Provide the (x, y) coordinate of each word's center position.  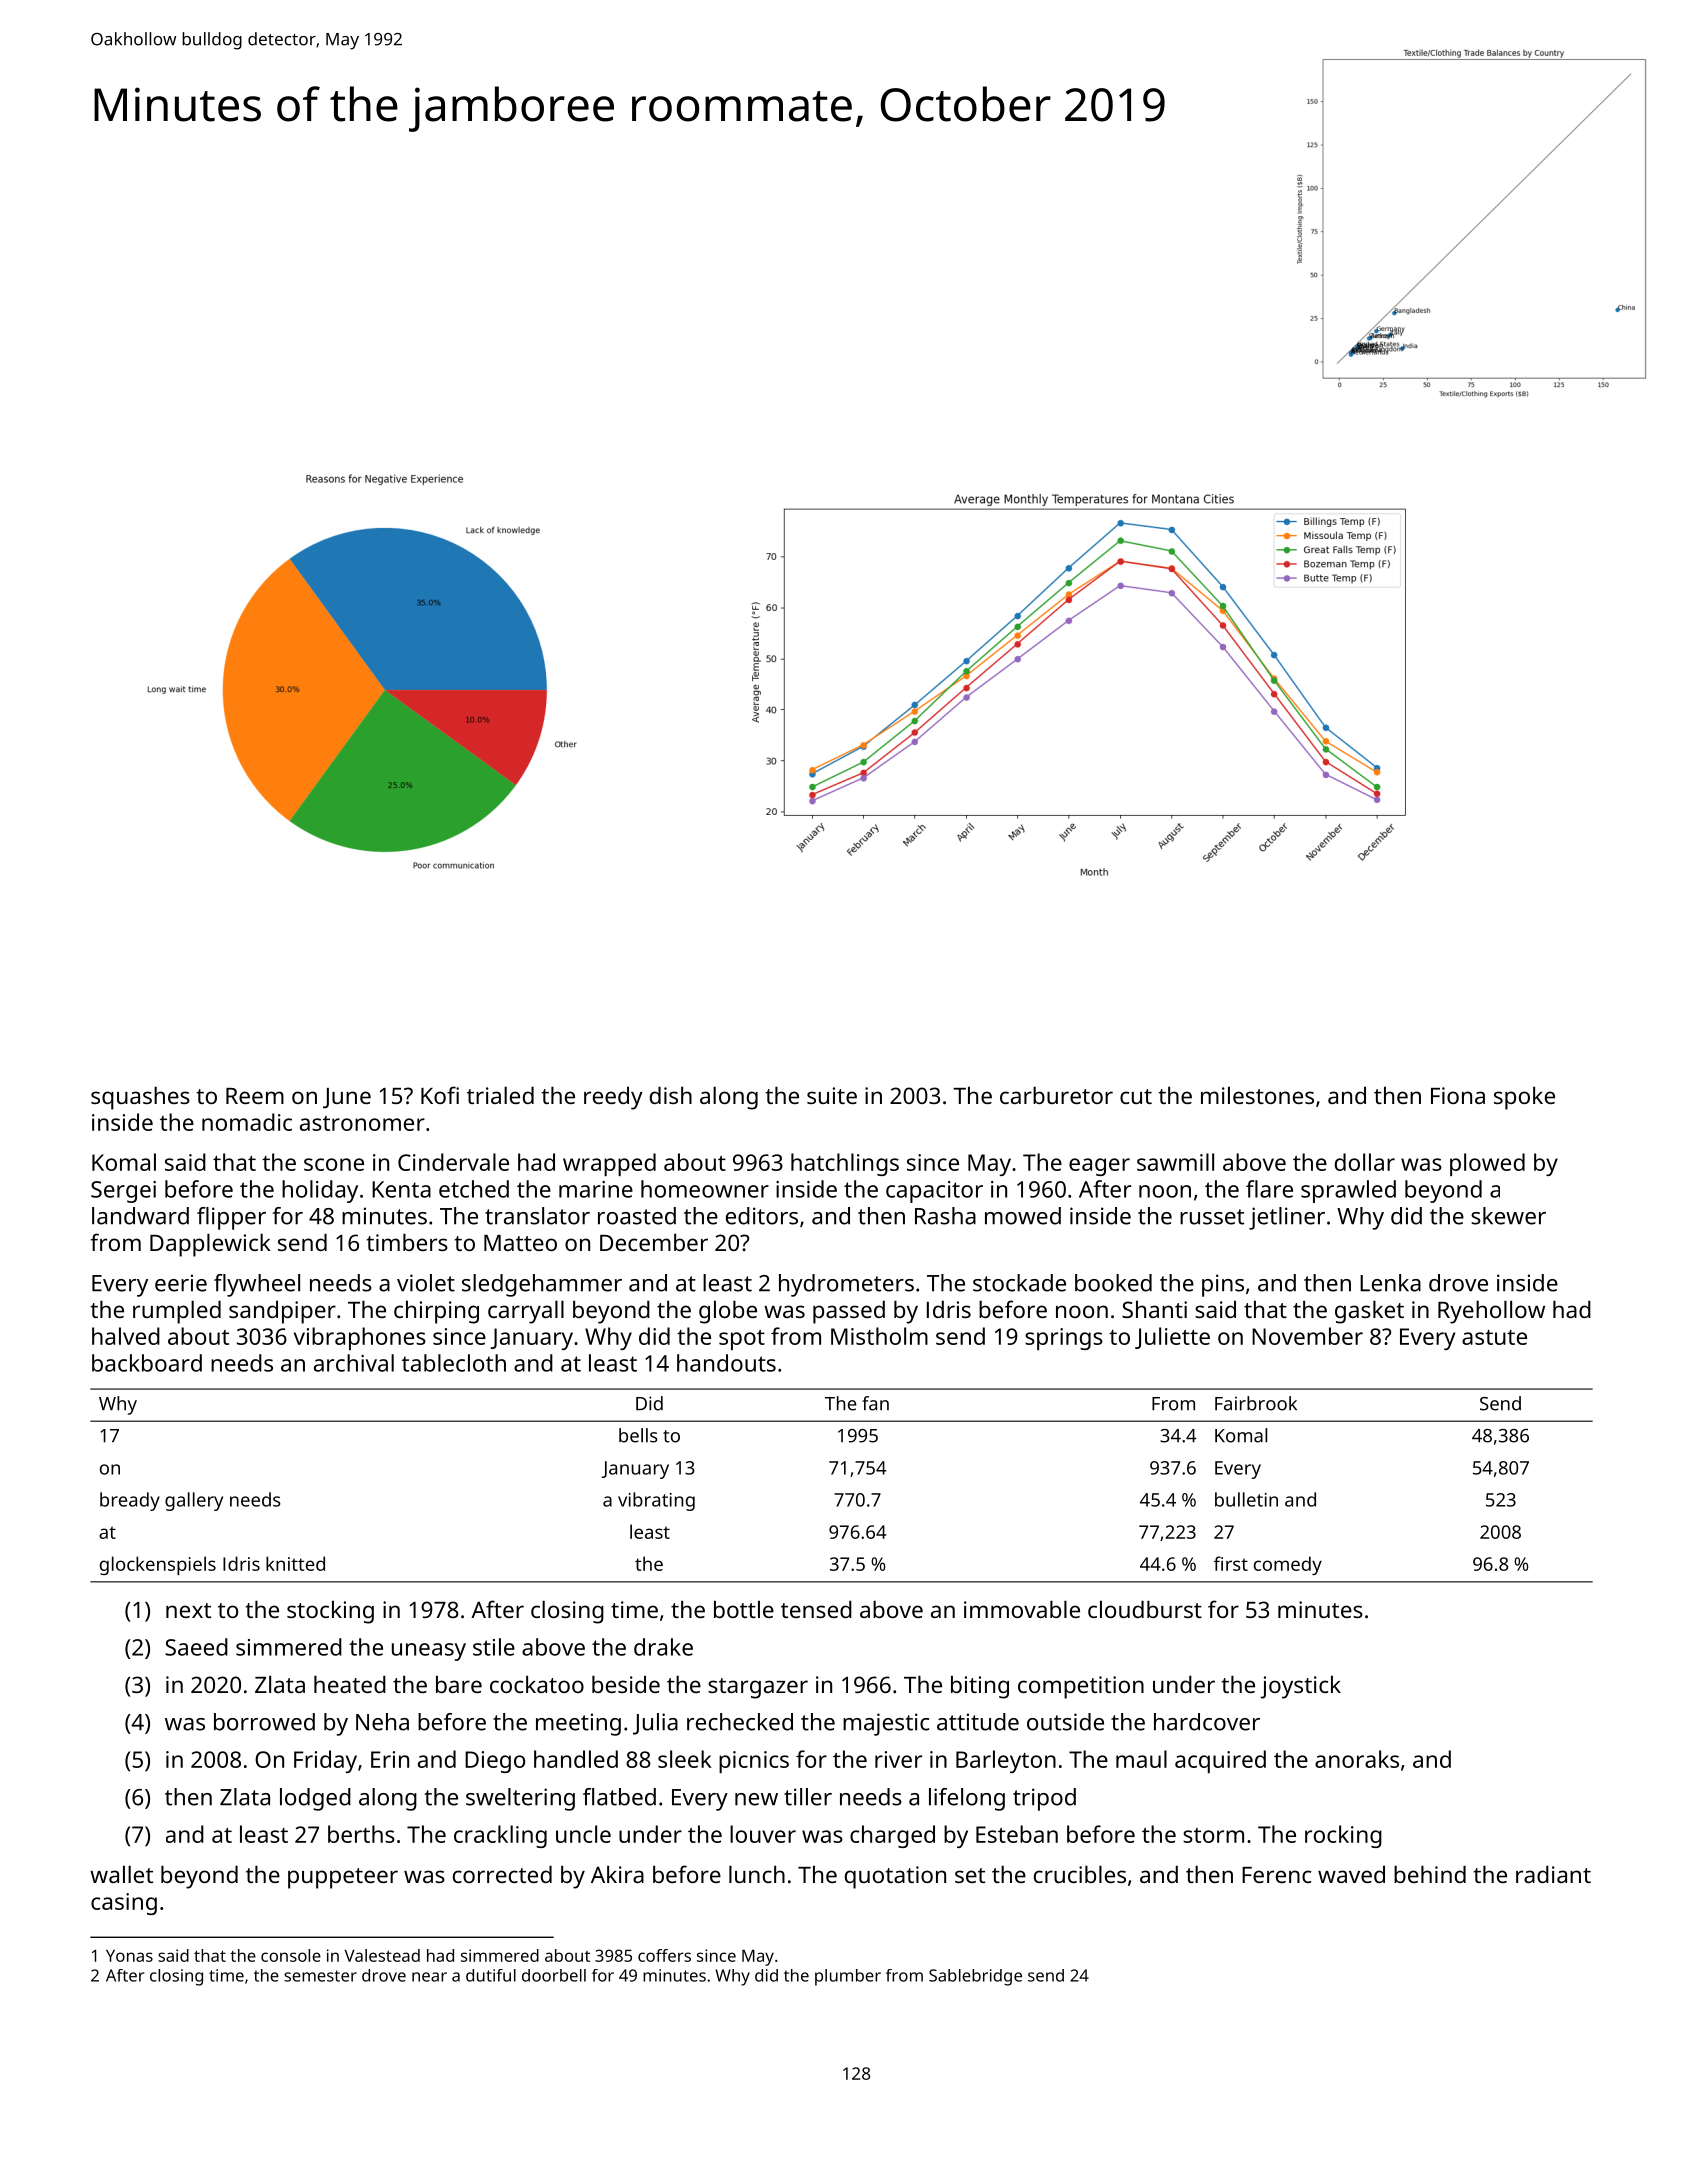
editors (762, 1216)
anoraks (1357, 1759)
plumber (848, 1977)
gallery (194, 1501)
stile (494, 1647)
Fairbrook (1256, 1403)
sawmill (1175, 1162)
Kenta (401, 1189)
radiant (1553, 1874)
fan (875, 1403)
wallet (121, 1874)
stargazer (758, 1688)
